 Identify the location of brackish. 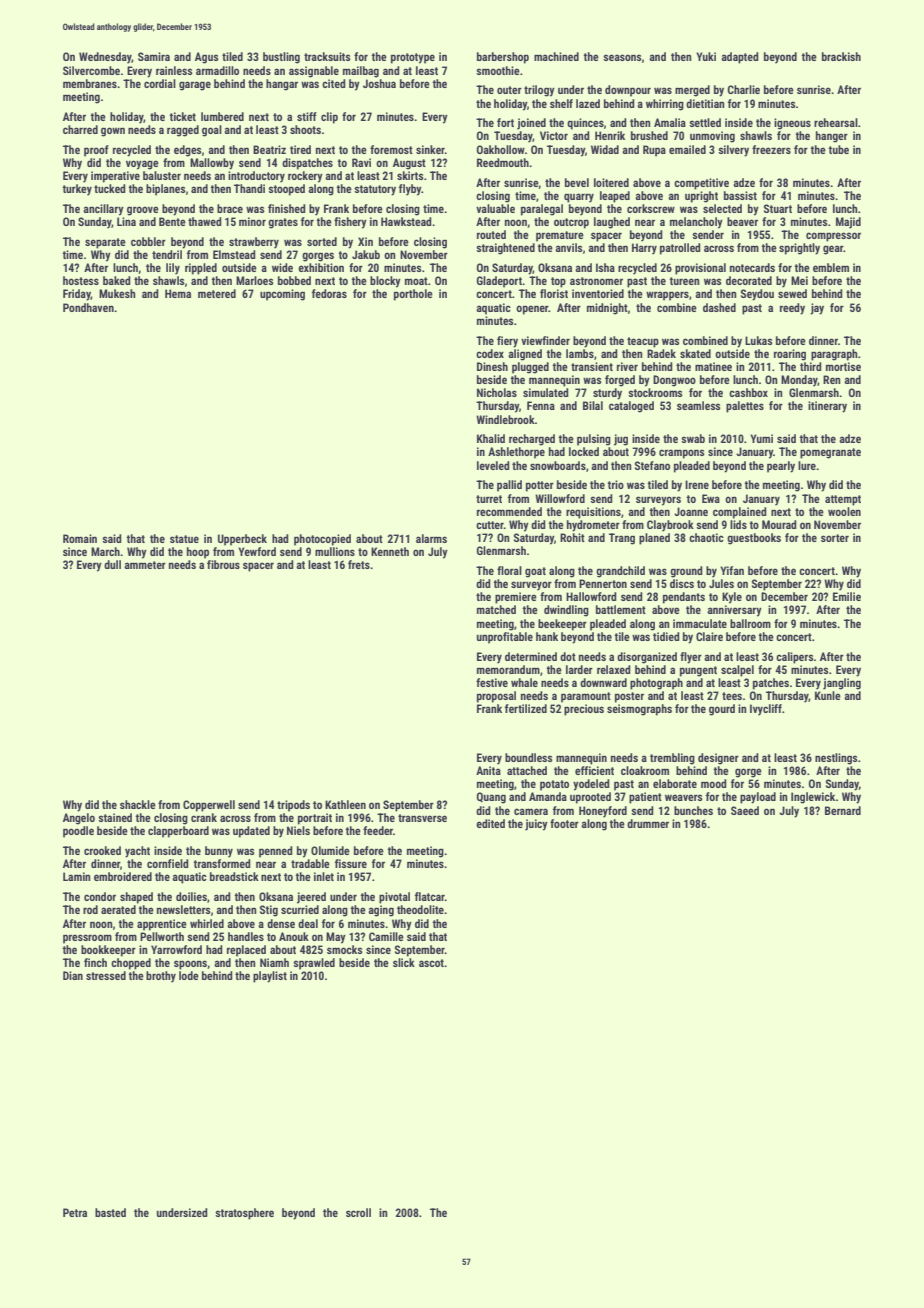
(841, 56).
